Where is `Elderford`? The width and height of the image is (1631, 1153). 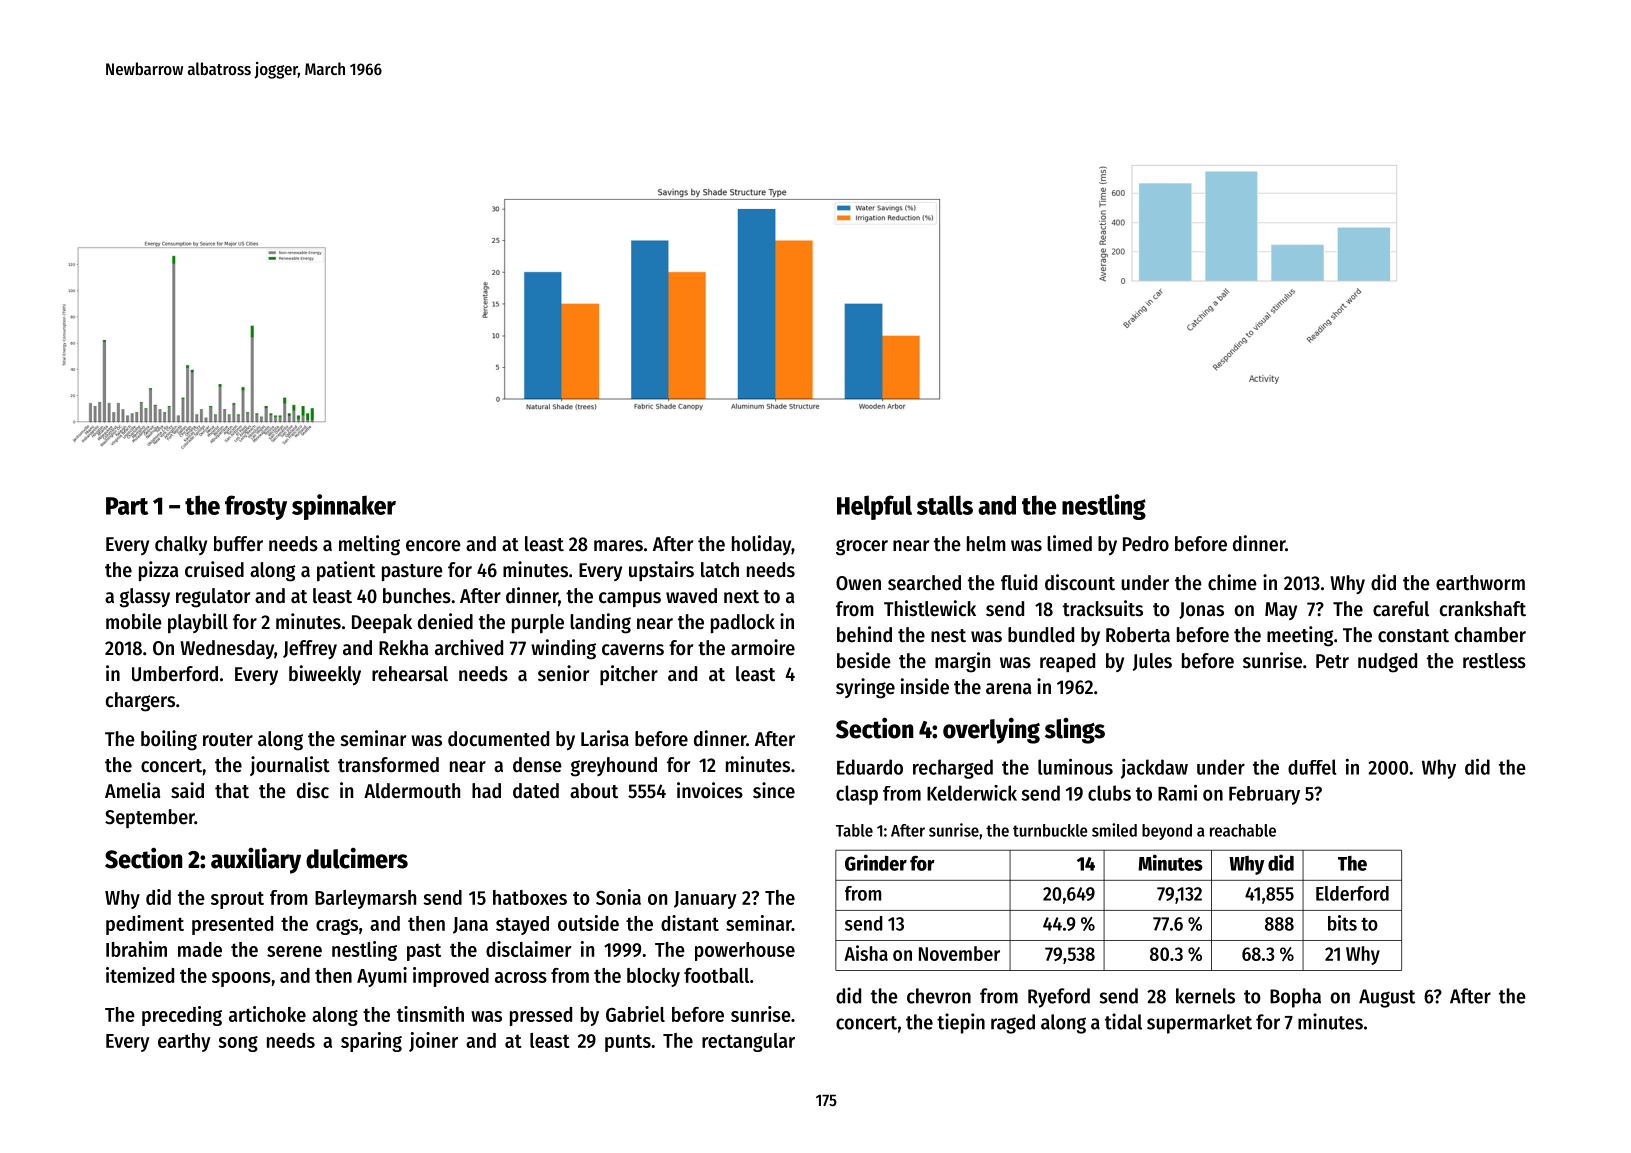
Elderford is located at coordinates (1352, 893).
